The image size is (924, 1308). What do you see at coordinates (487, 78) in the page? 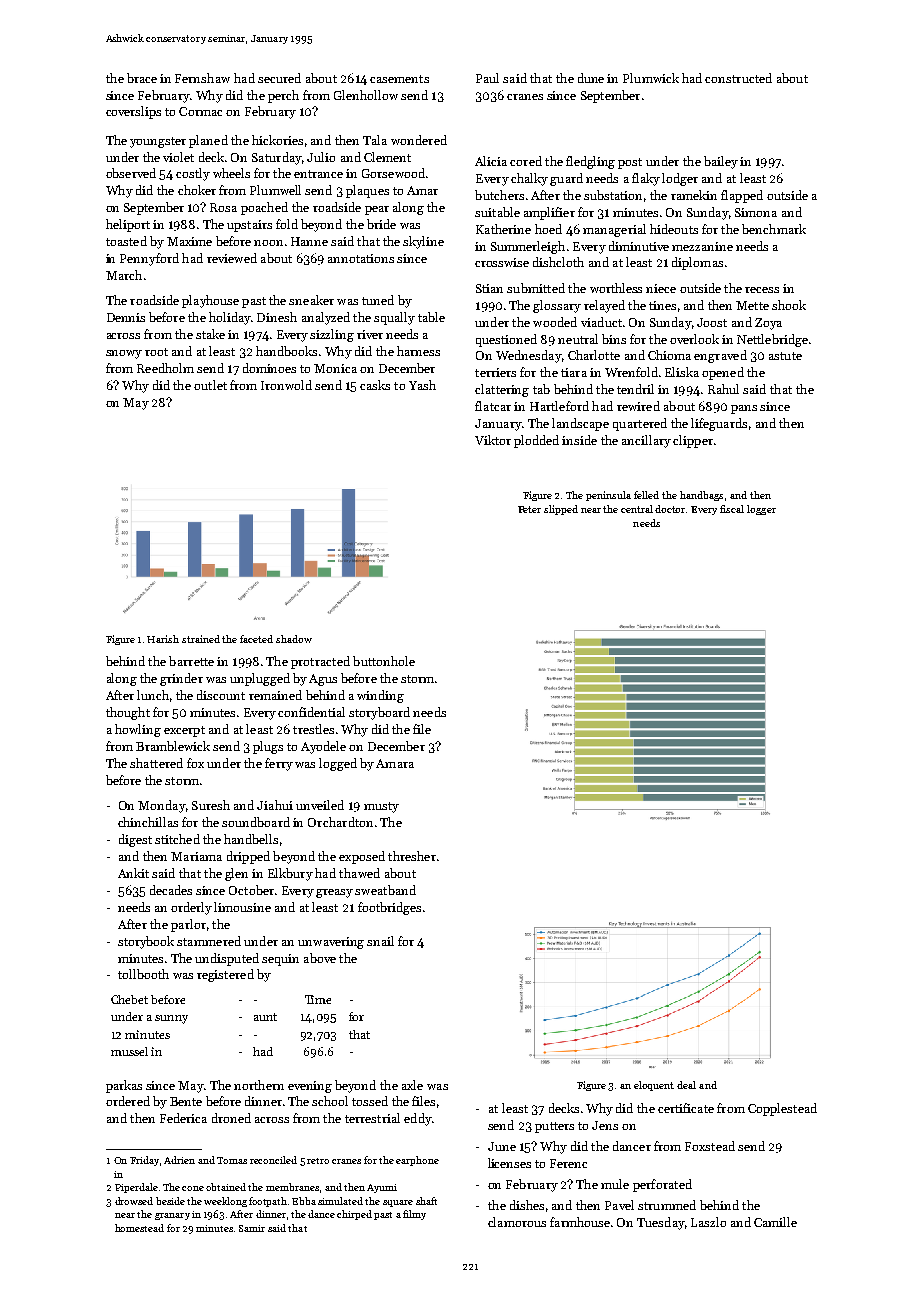
I see `Paul` at bounding box center [487, 78].
